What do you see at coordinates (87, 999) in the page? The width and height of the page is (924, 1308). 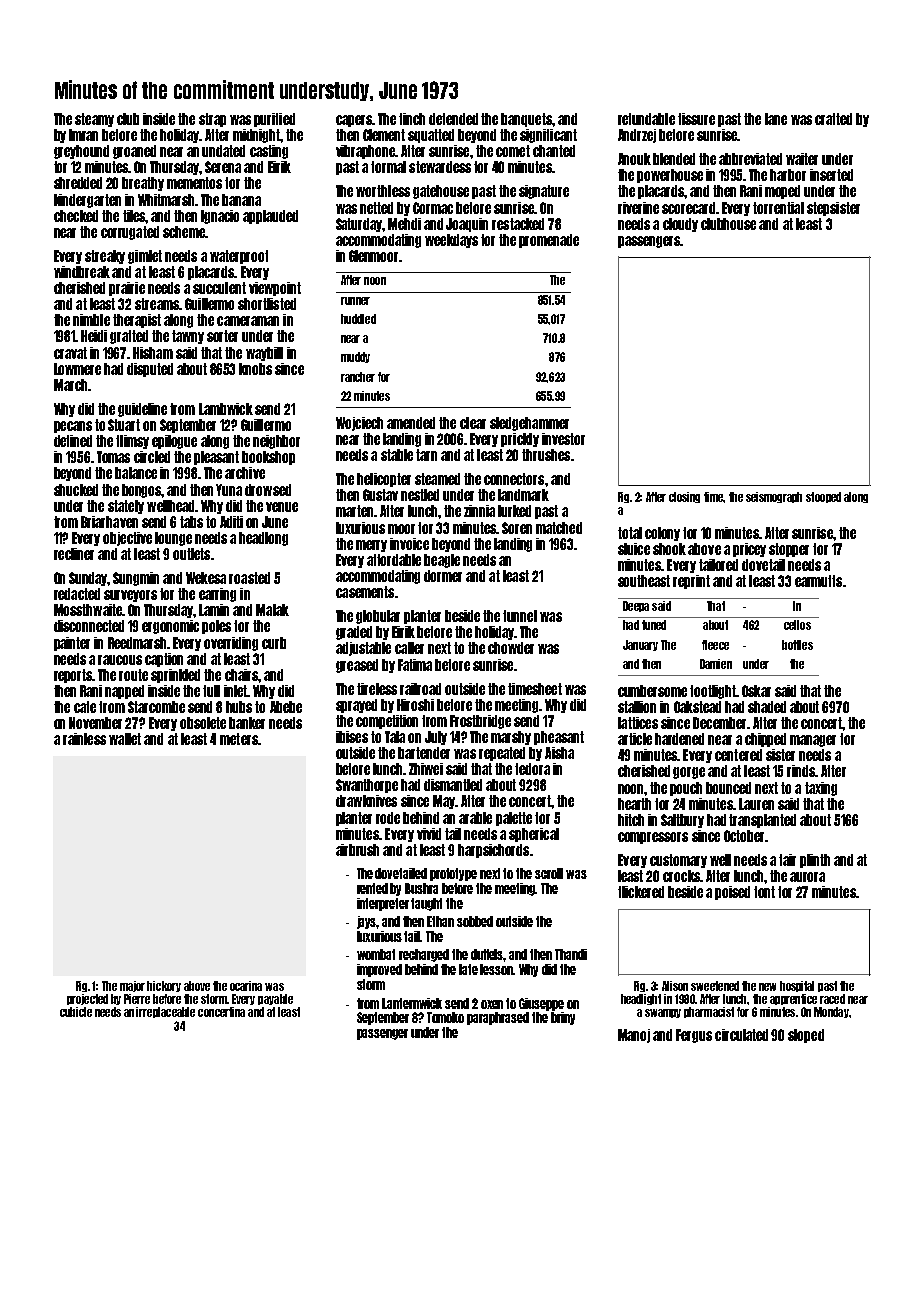 I see `projected` at bounding box center [87, 999].
